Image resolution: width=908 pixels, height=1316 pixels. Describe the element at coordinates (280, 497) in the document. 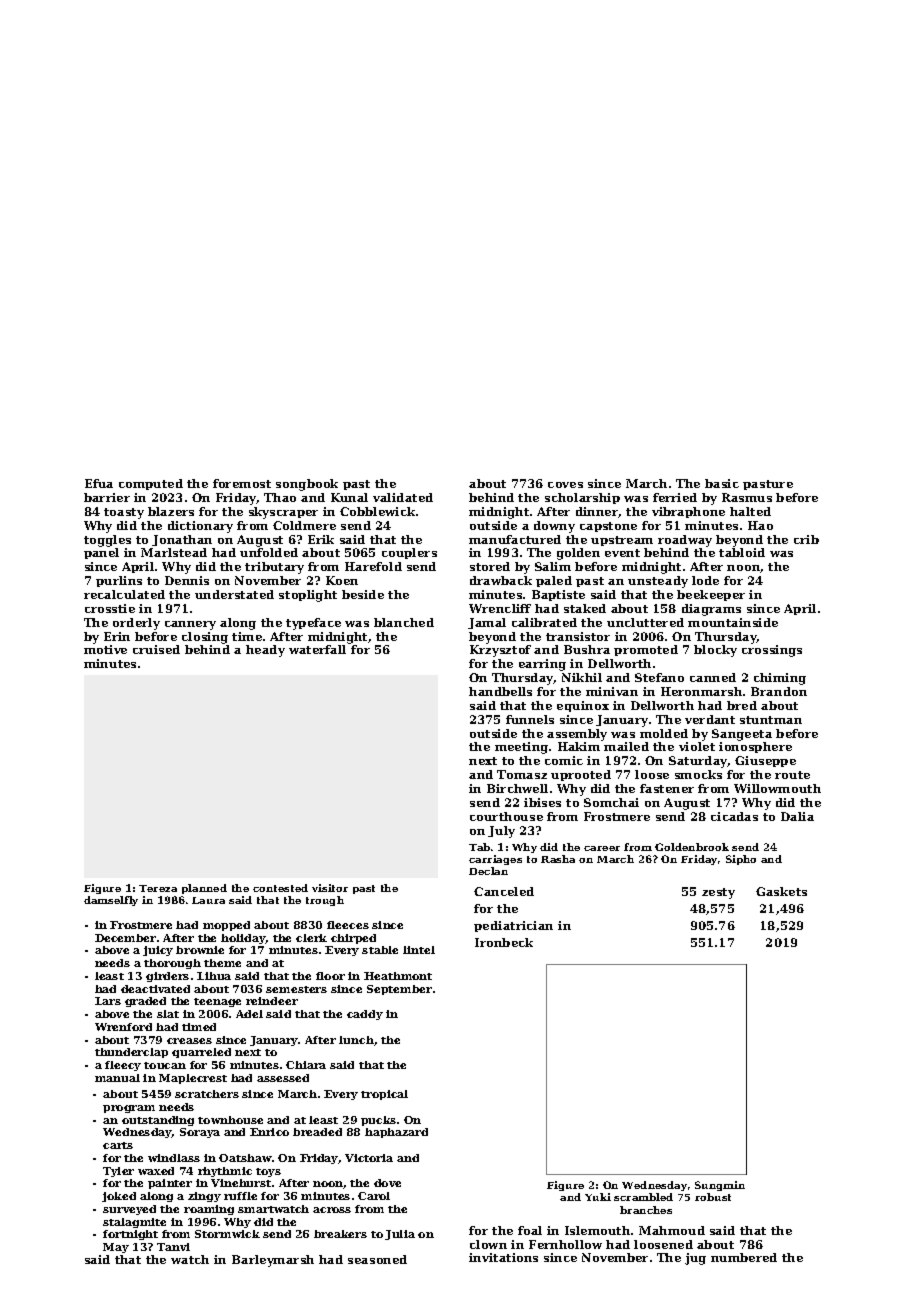

I see `Thao` at that location.
